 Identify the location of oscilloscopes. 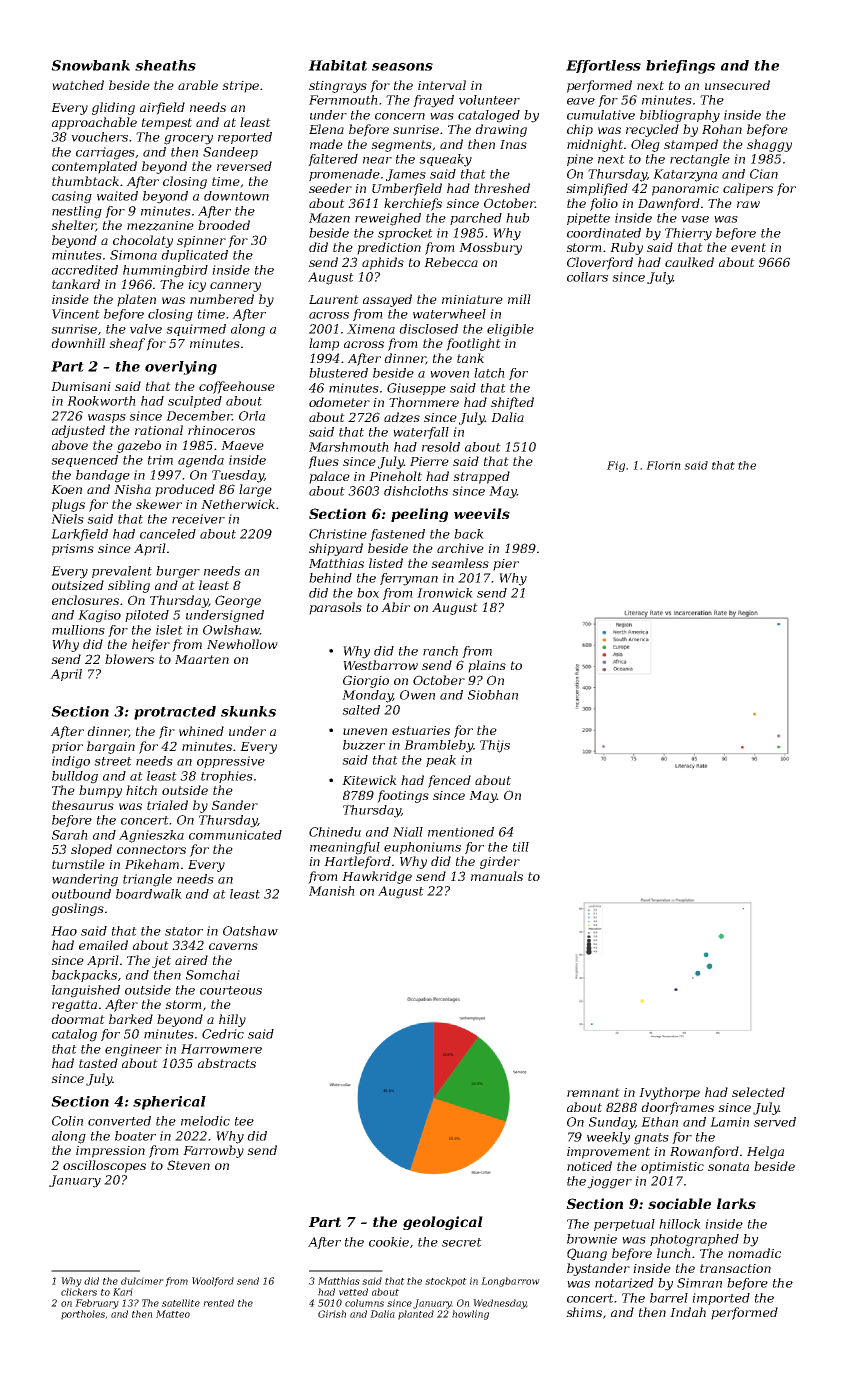
(104, 1166).
